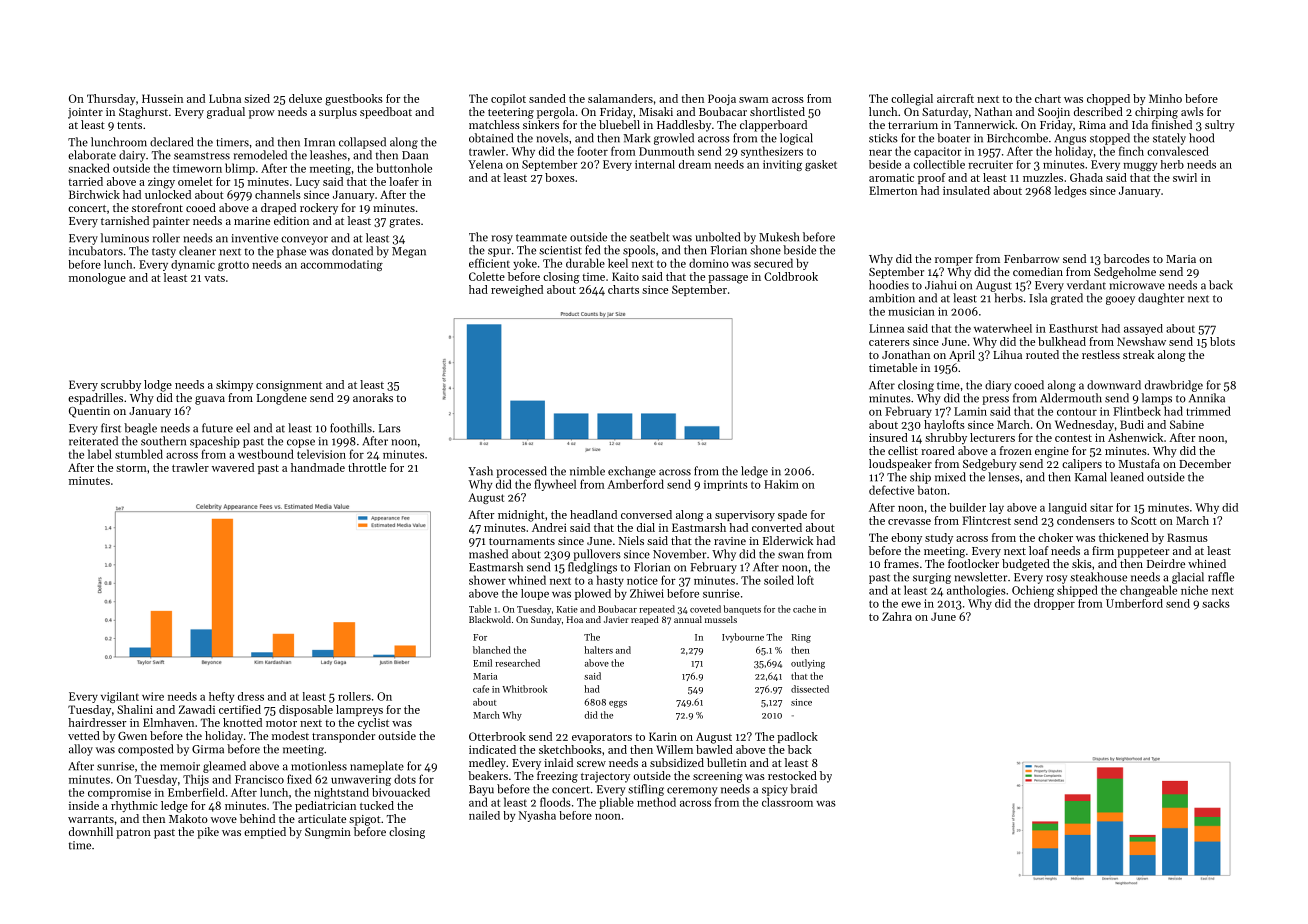 The image size is (1308, 924). What do you see at coordinates (131, 468) in the screenshot?
I see `storm` at bounding box center [131, 468].
